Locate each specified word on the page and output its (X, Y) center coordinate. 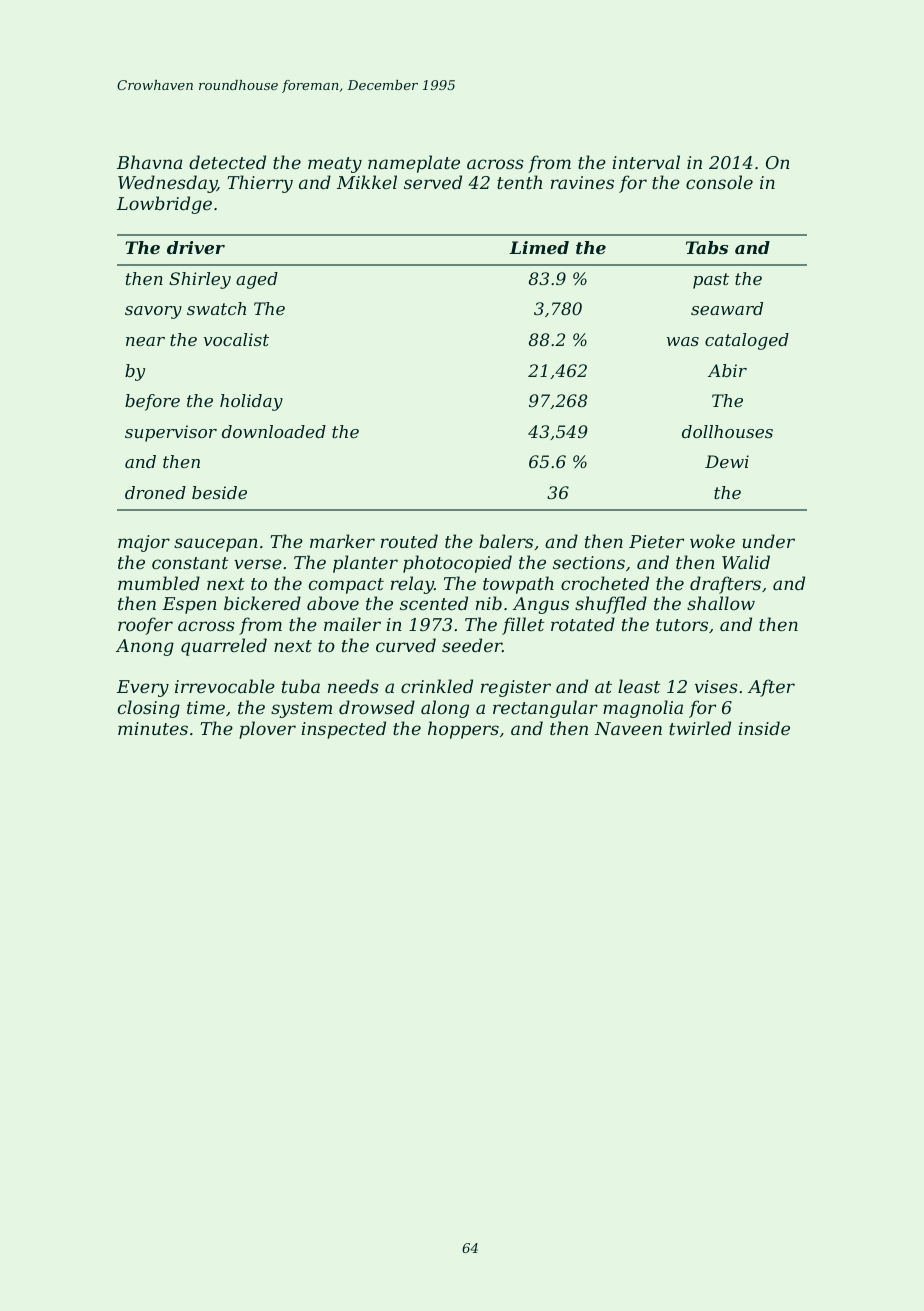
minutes (153, 728)
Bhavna (149, 162)
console (719, 182)
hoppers (463, 730)
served (433, 182)
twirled (700, 728)
